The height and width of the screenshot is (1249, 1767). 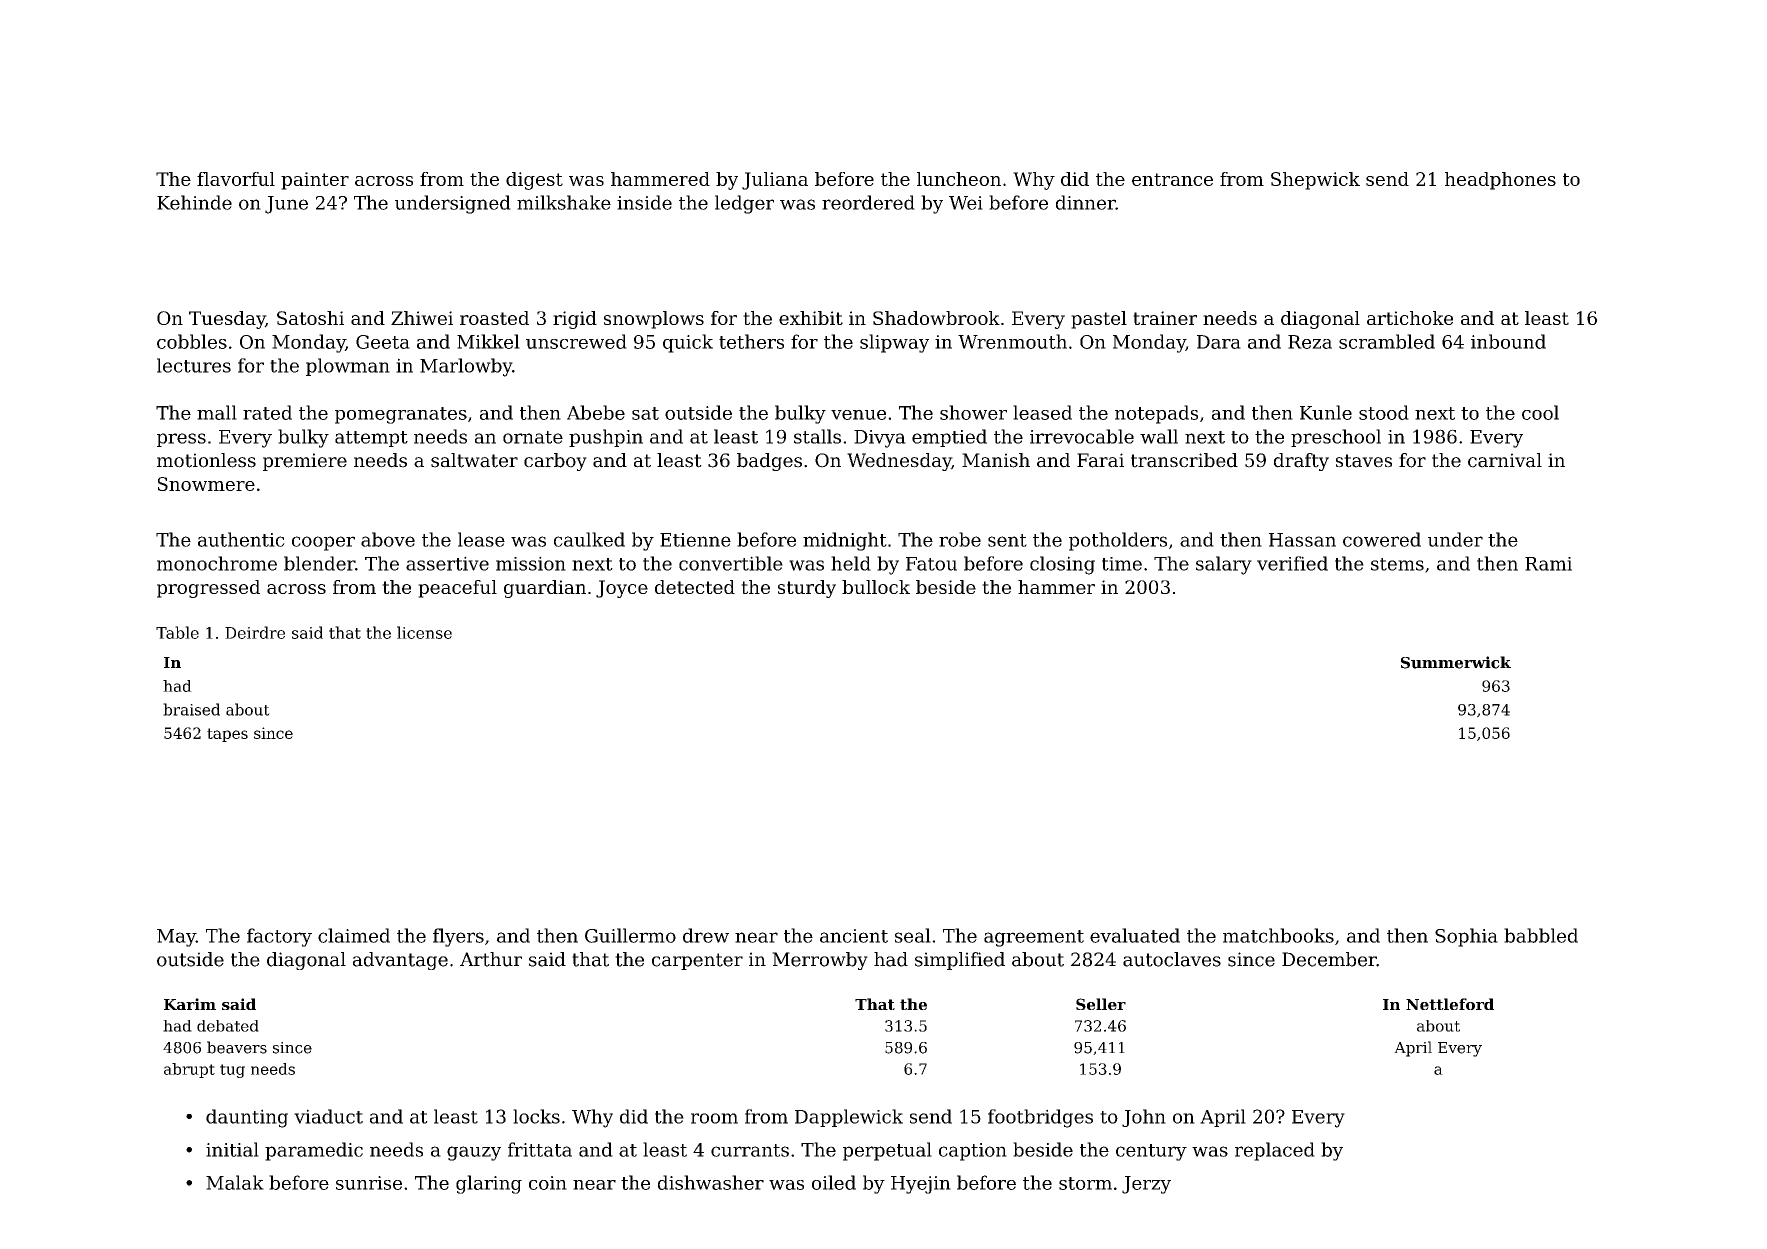 What do you see at coordinates (858, 415) in the screenshot?
I see `venue` at bounding box center [858, 415].
